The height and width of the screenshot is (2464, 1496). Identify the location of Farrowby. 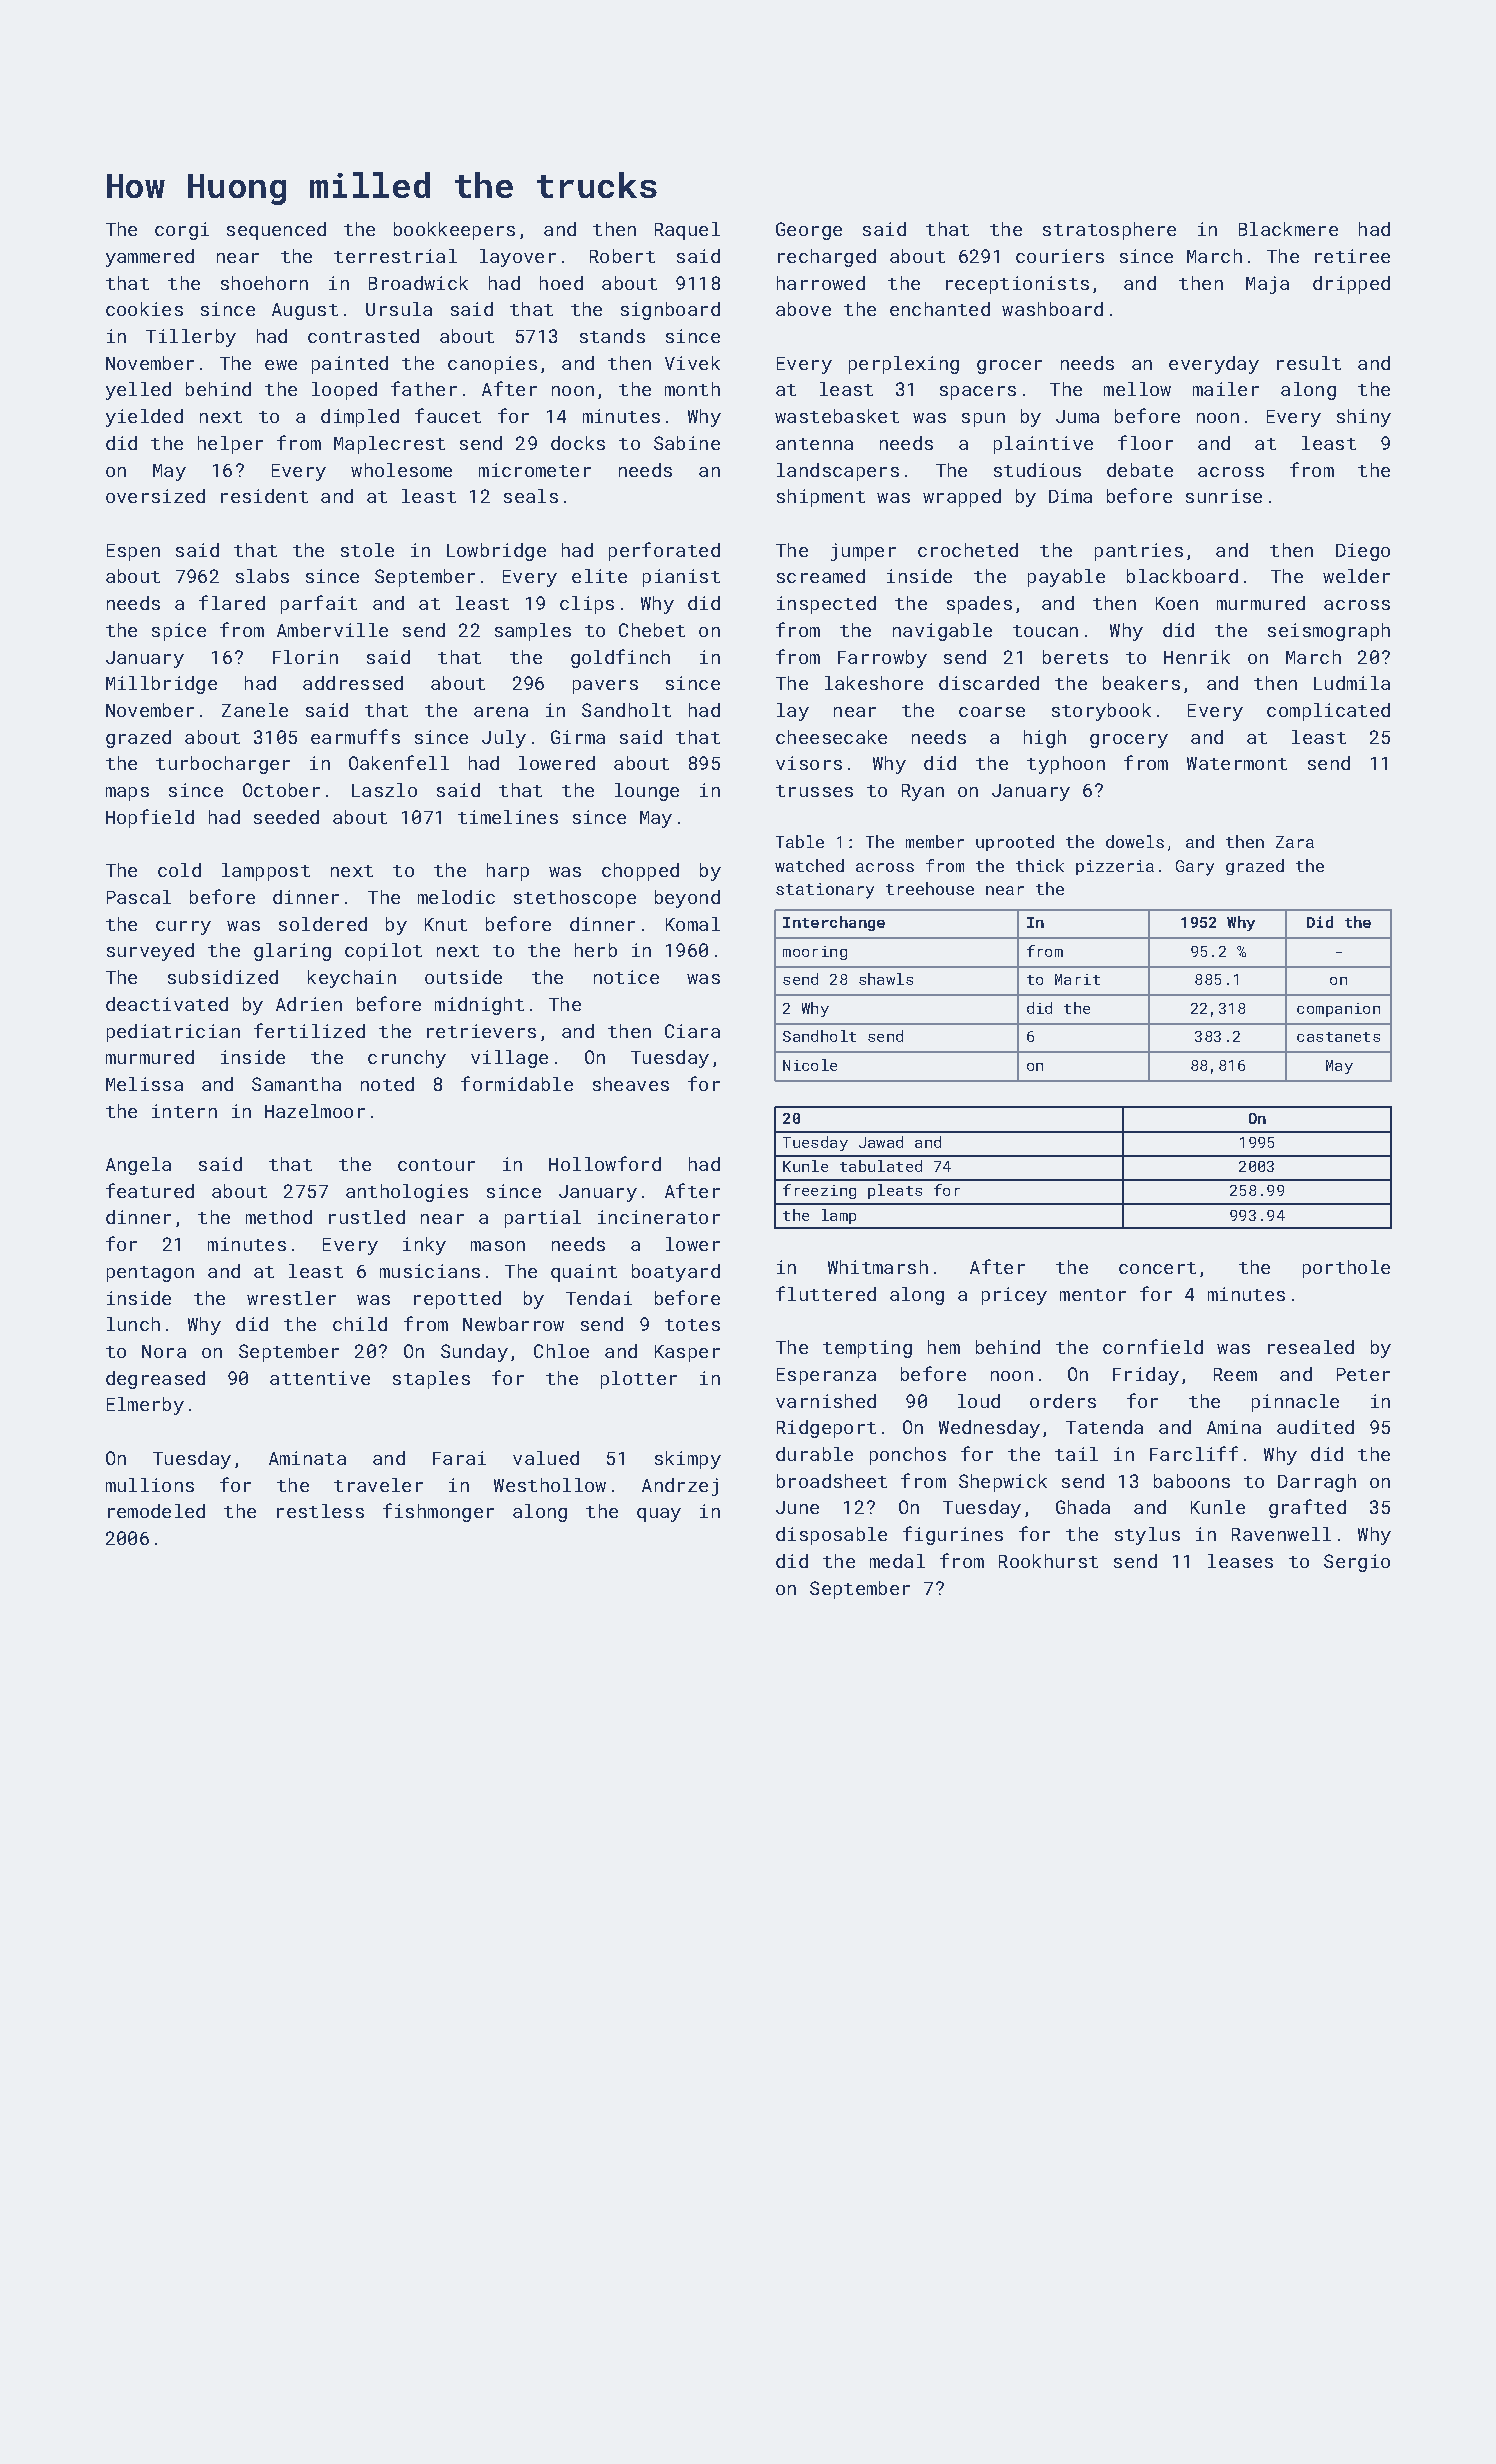
(882, 659).
